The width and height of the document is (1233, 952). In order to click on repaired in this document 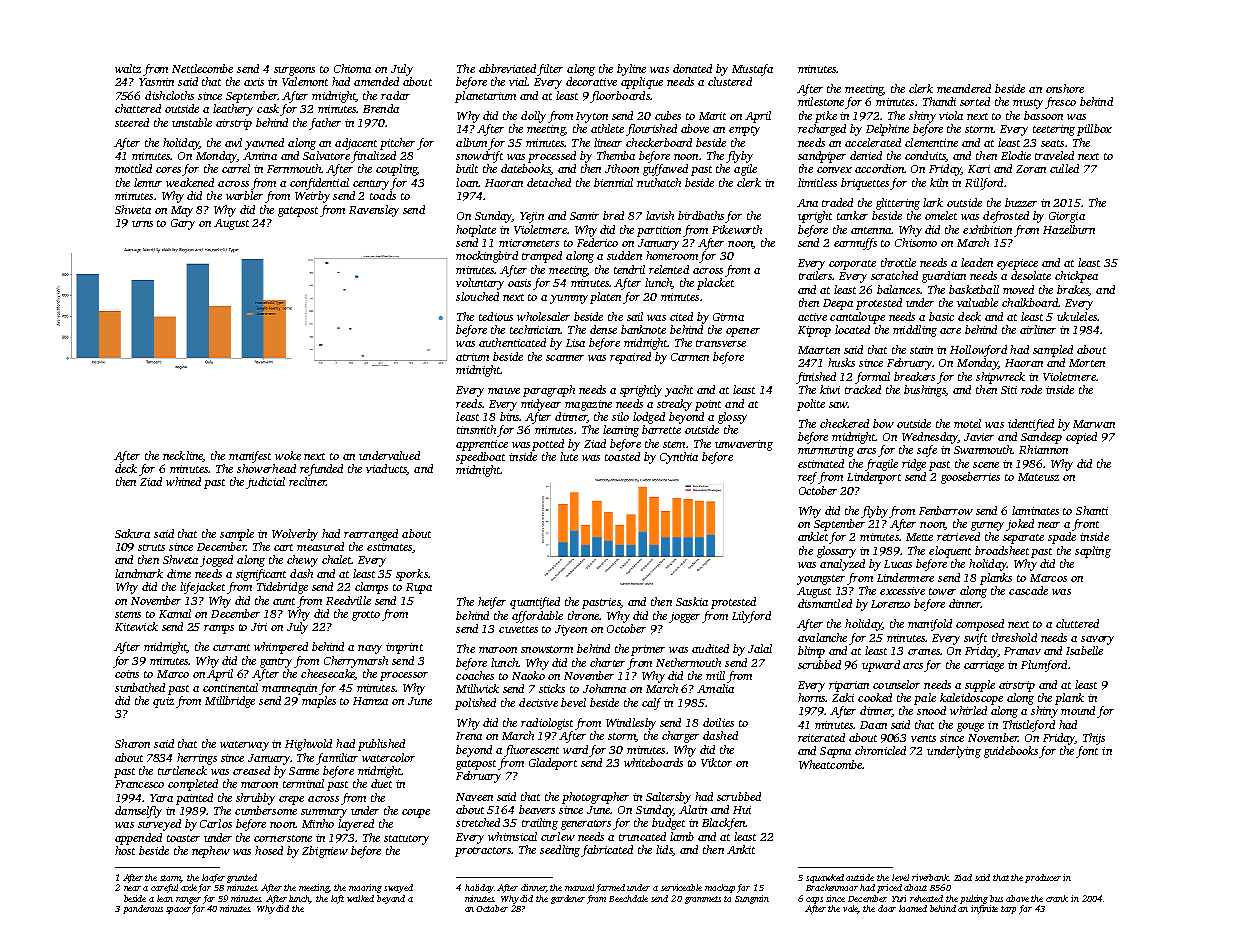, I will do `click(630, 358)`.
